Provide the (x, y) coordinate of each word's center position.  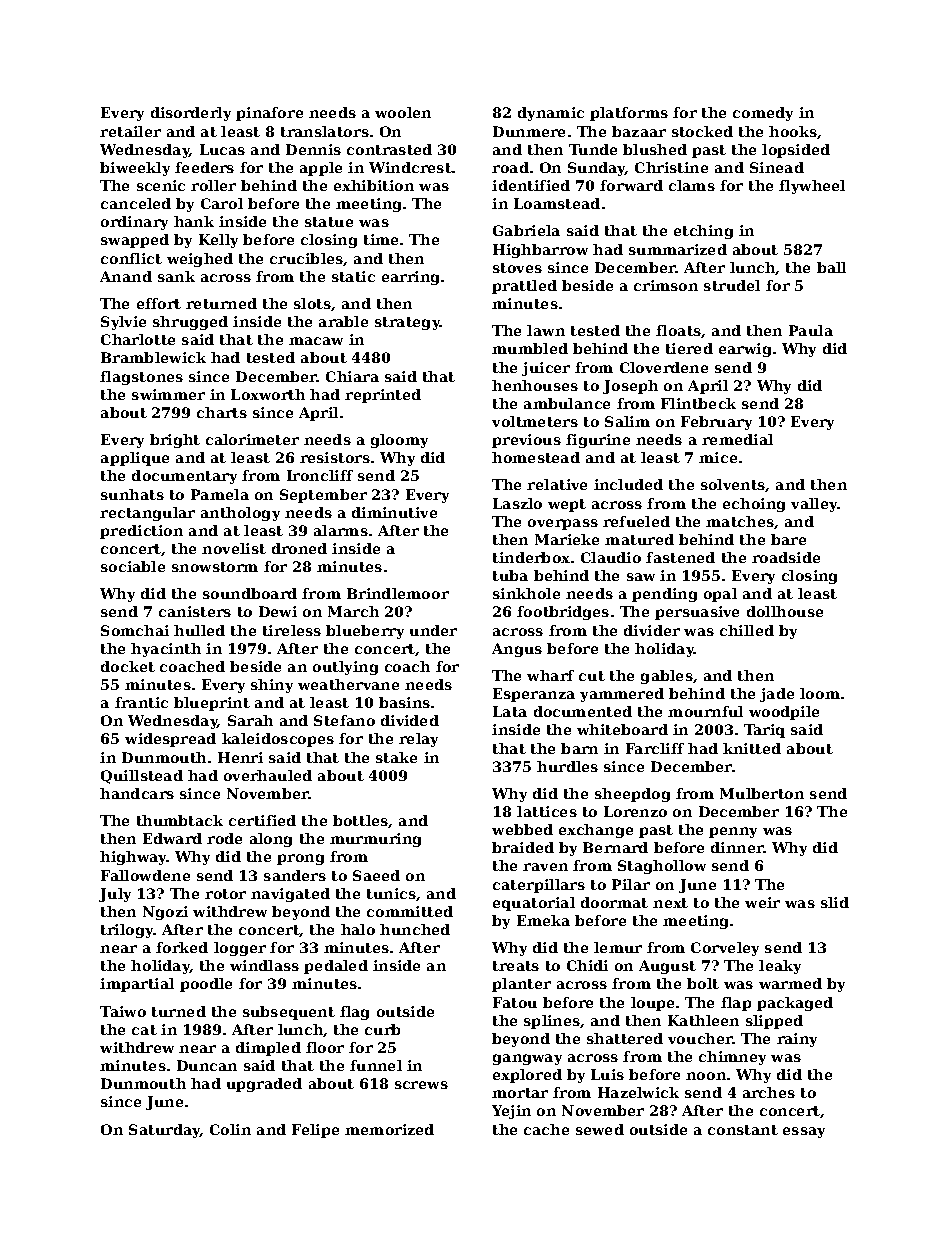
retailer (130, 131)
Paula (811, 330)
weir (762, 902)
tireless (292, 630)
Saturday (164, 1131)
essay (804, 1132)
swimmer (168, 394)
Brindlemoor (398, 593)
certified (262, 820)
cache (546, 1129)
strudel (732, 285)
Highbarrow (540, 251)
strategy (407, 323)
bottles (361, 821)
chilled (747, 630)
